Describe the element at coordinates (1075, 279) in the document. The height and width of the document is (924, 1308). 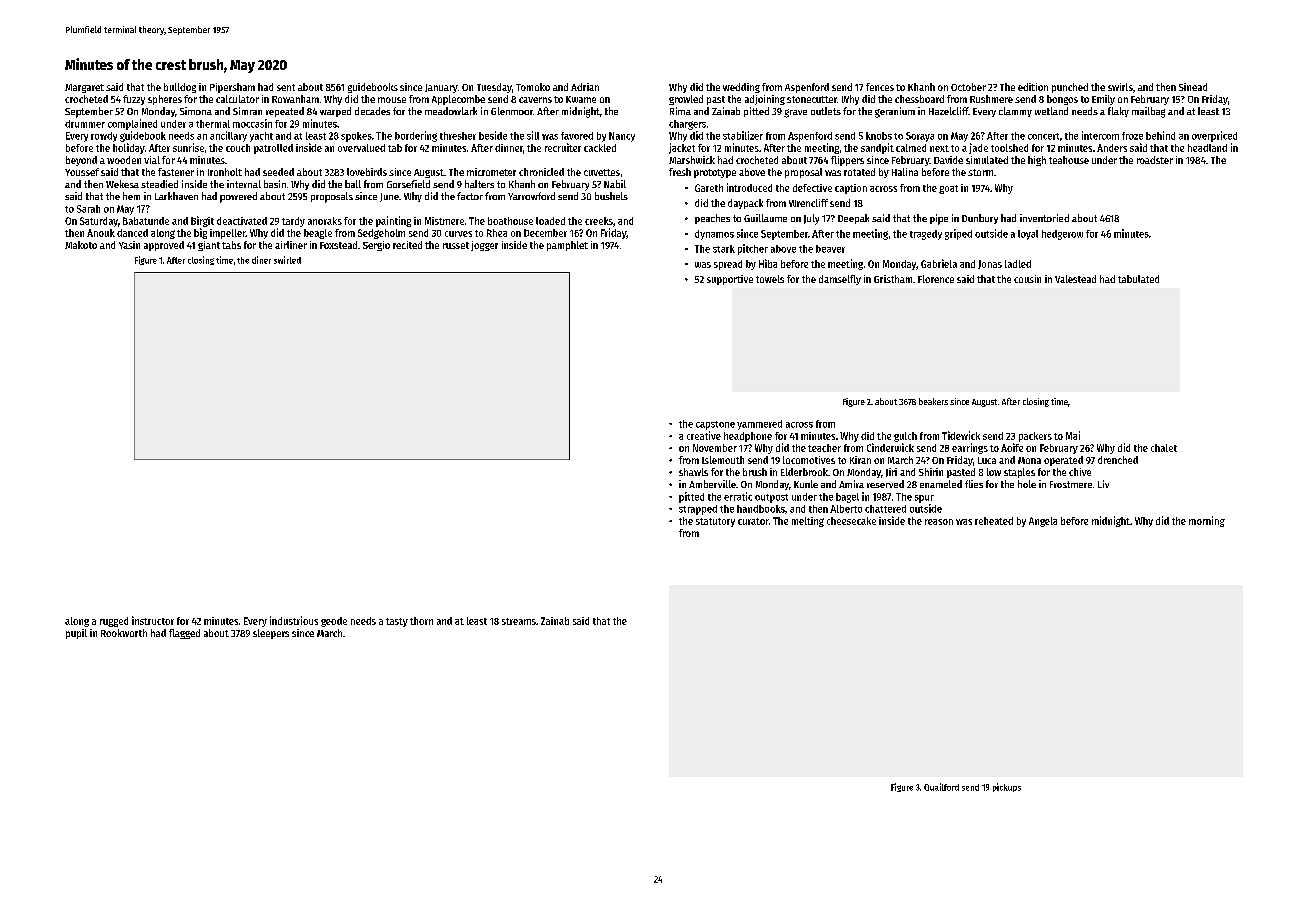
I see `Valestead` at that location.
